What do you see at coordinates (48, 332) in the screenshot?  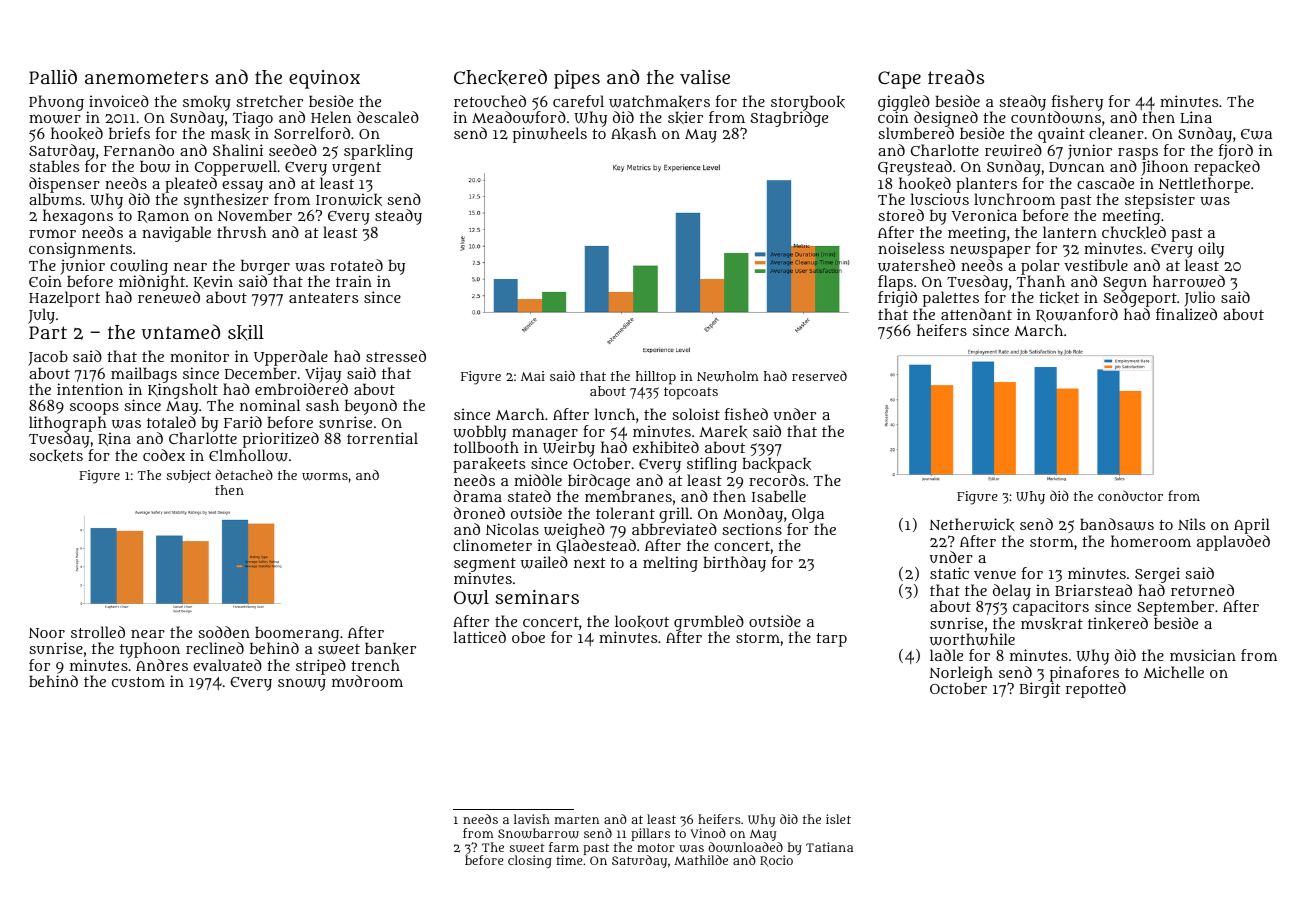 I see `Part` at bounding box center [48, 332].
